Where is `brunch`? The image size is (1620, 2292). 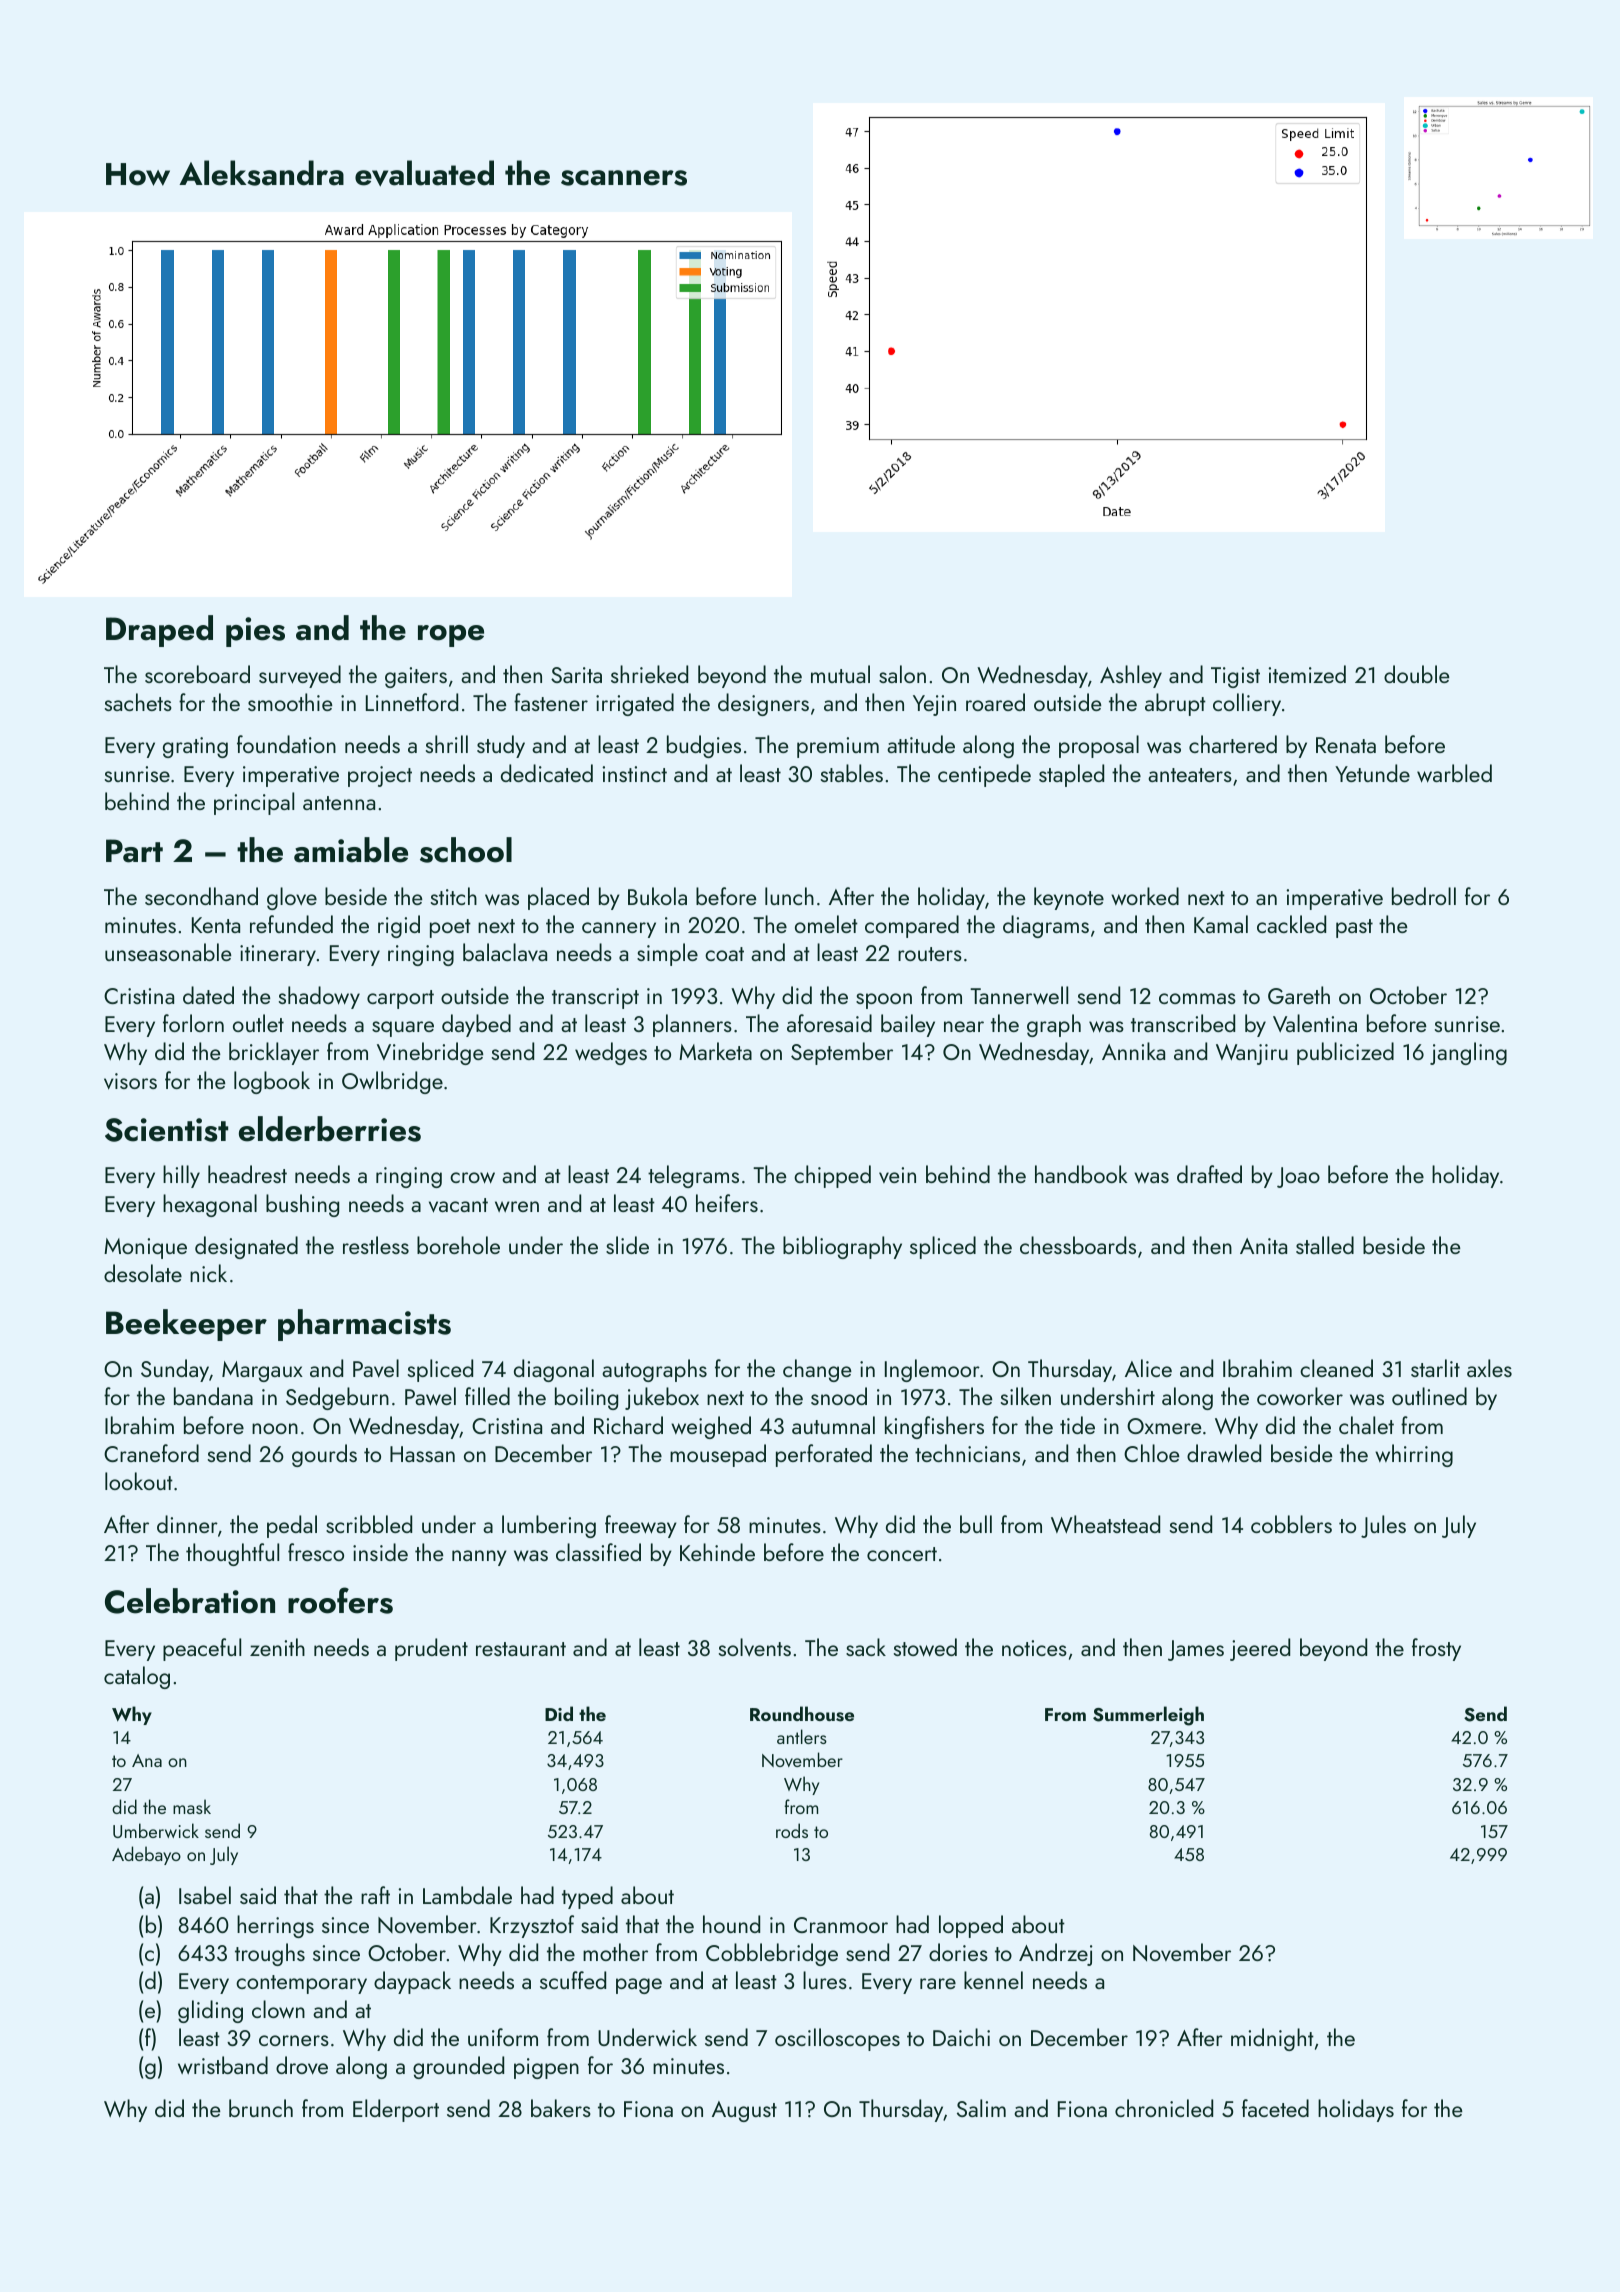 brunch is located at coordinates (261, 2108).
